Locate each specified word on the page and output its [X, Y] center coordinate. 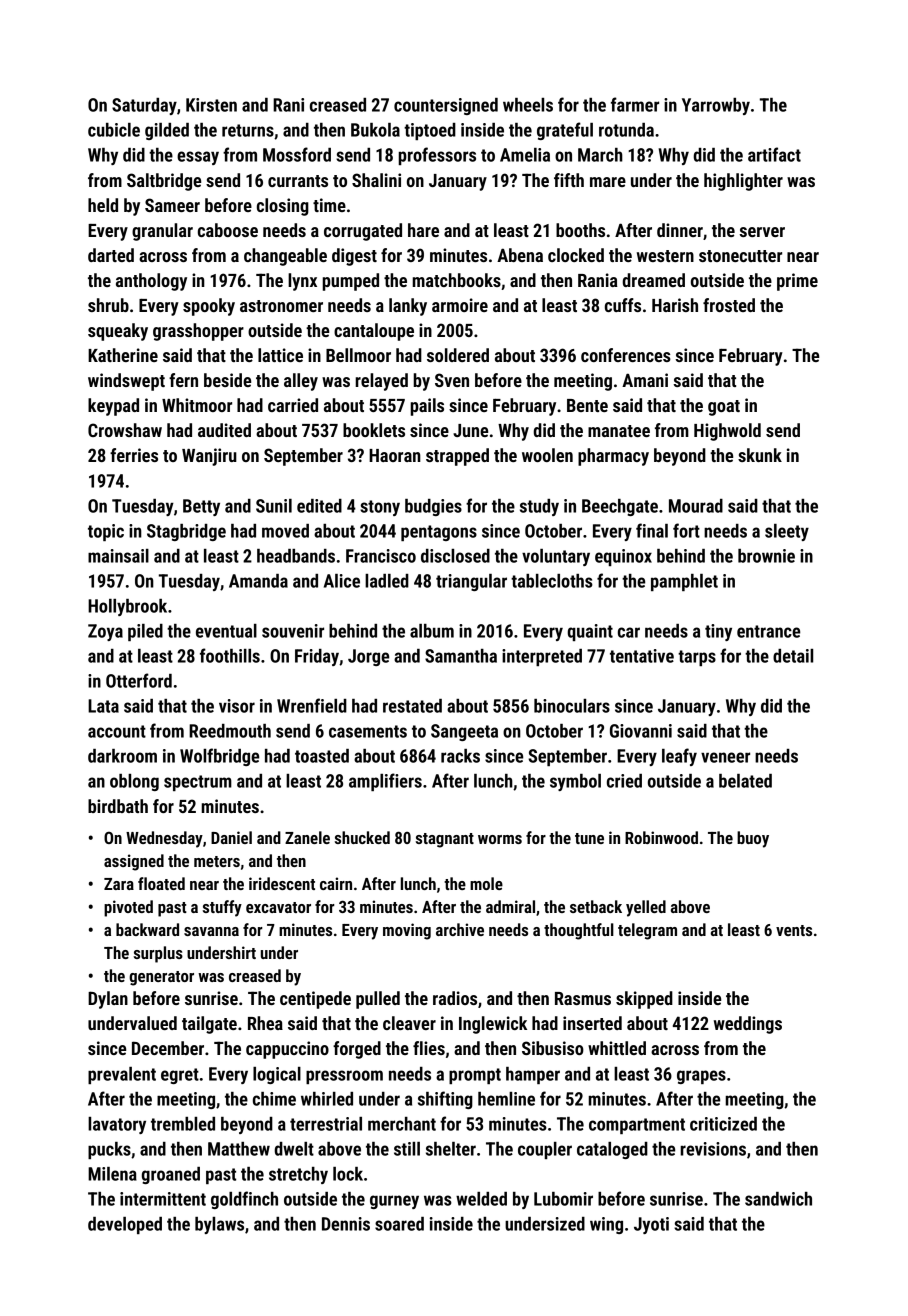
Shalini [376, 180]
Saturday [144, 106]
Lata [103, 706]
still [407, 1149]
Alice [342, 581]
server [762, 232]
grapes [701, 1077]
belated [745, 781]
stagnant [445, 840]
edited [319, 506]
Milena [112, 1174]
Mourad [696, 506]
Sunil [274, 506]
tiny [718, 632]
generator [161, 978]
